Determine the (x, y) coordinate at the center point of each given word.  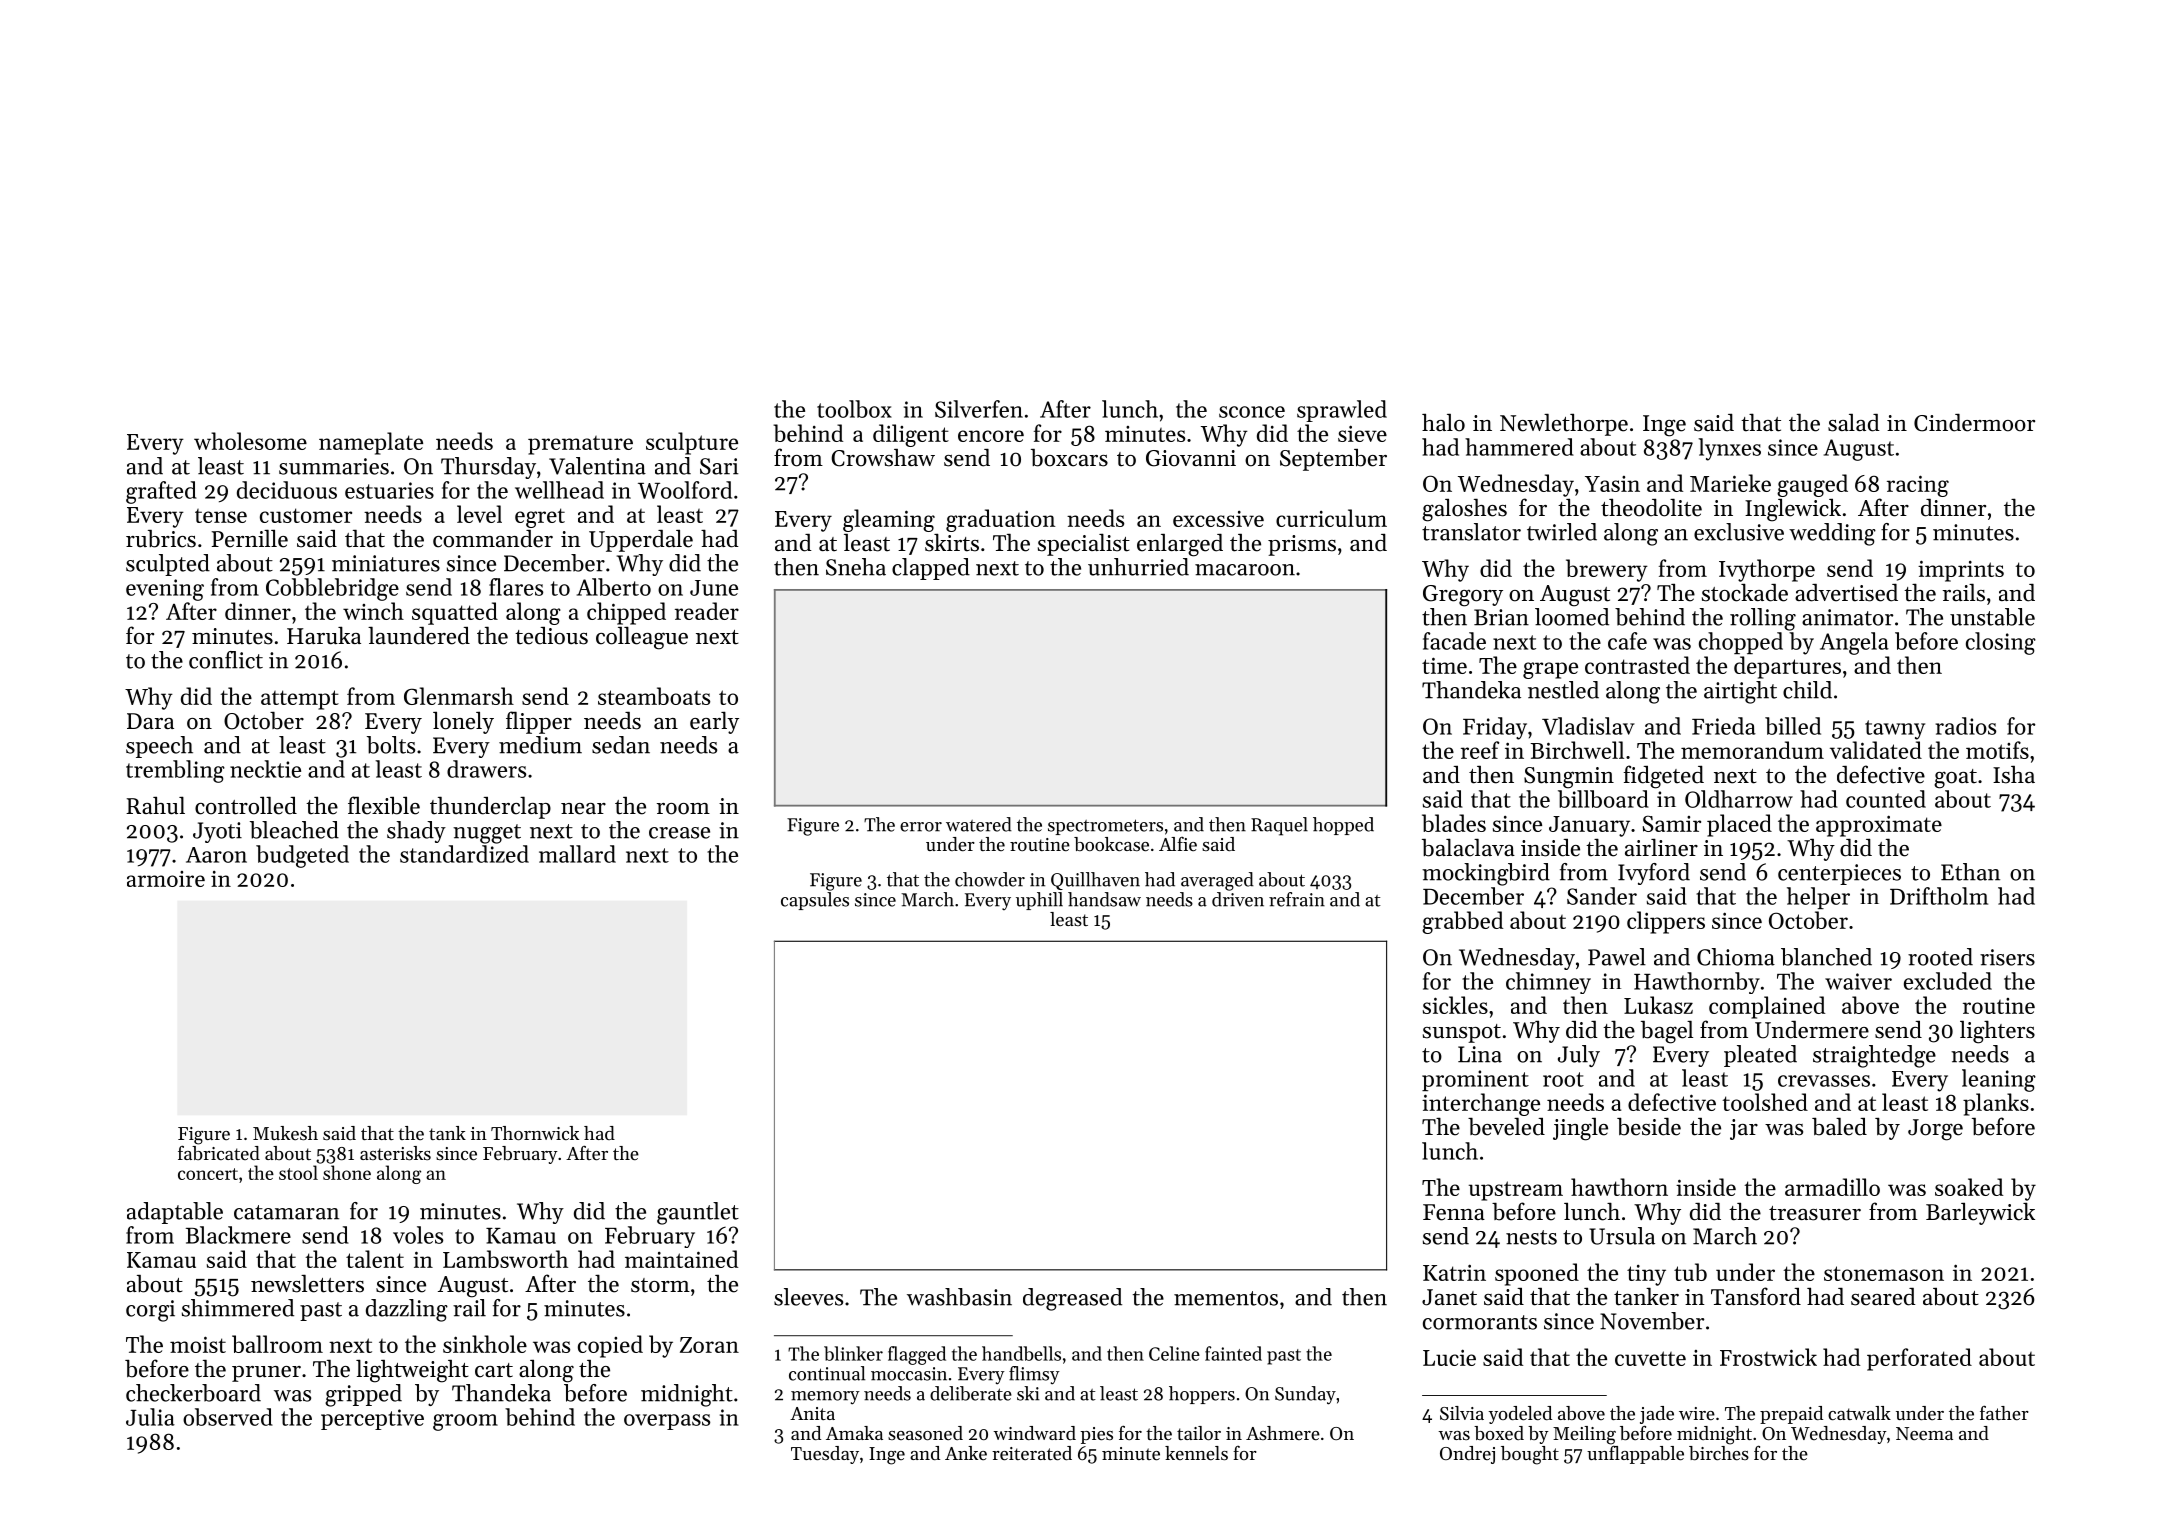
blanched (1826, 957)
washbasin (959, 1297)
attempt (300, 700)
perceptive (372, 1419)
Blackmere (238, 1235)
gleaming (889, 520)
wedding (1832, 534)
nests (1531, 1237)
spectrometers (1105, 827)
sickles (1455, 1005)
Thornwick (535, 1133)
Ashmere (1283, 1433)
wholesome (250, 441)
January (1589, 826)
